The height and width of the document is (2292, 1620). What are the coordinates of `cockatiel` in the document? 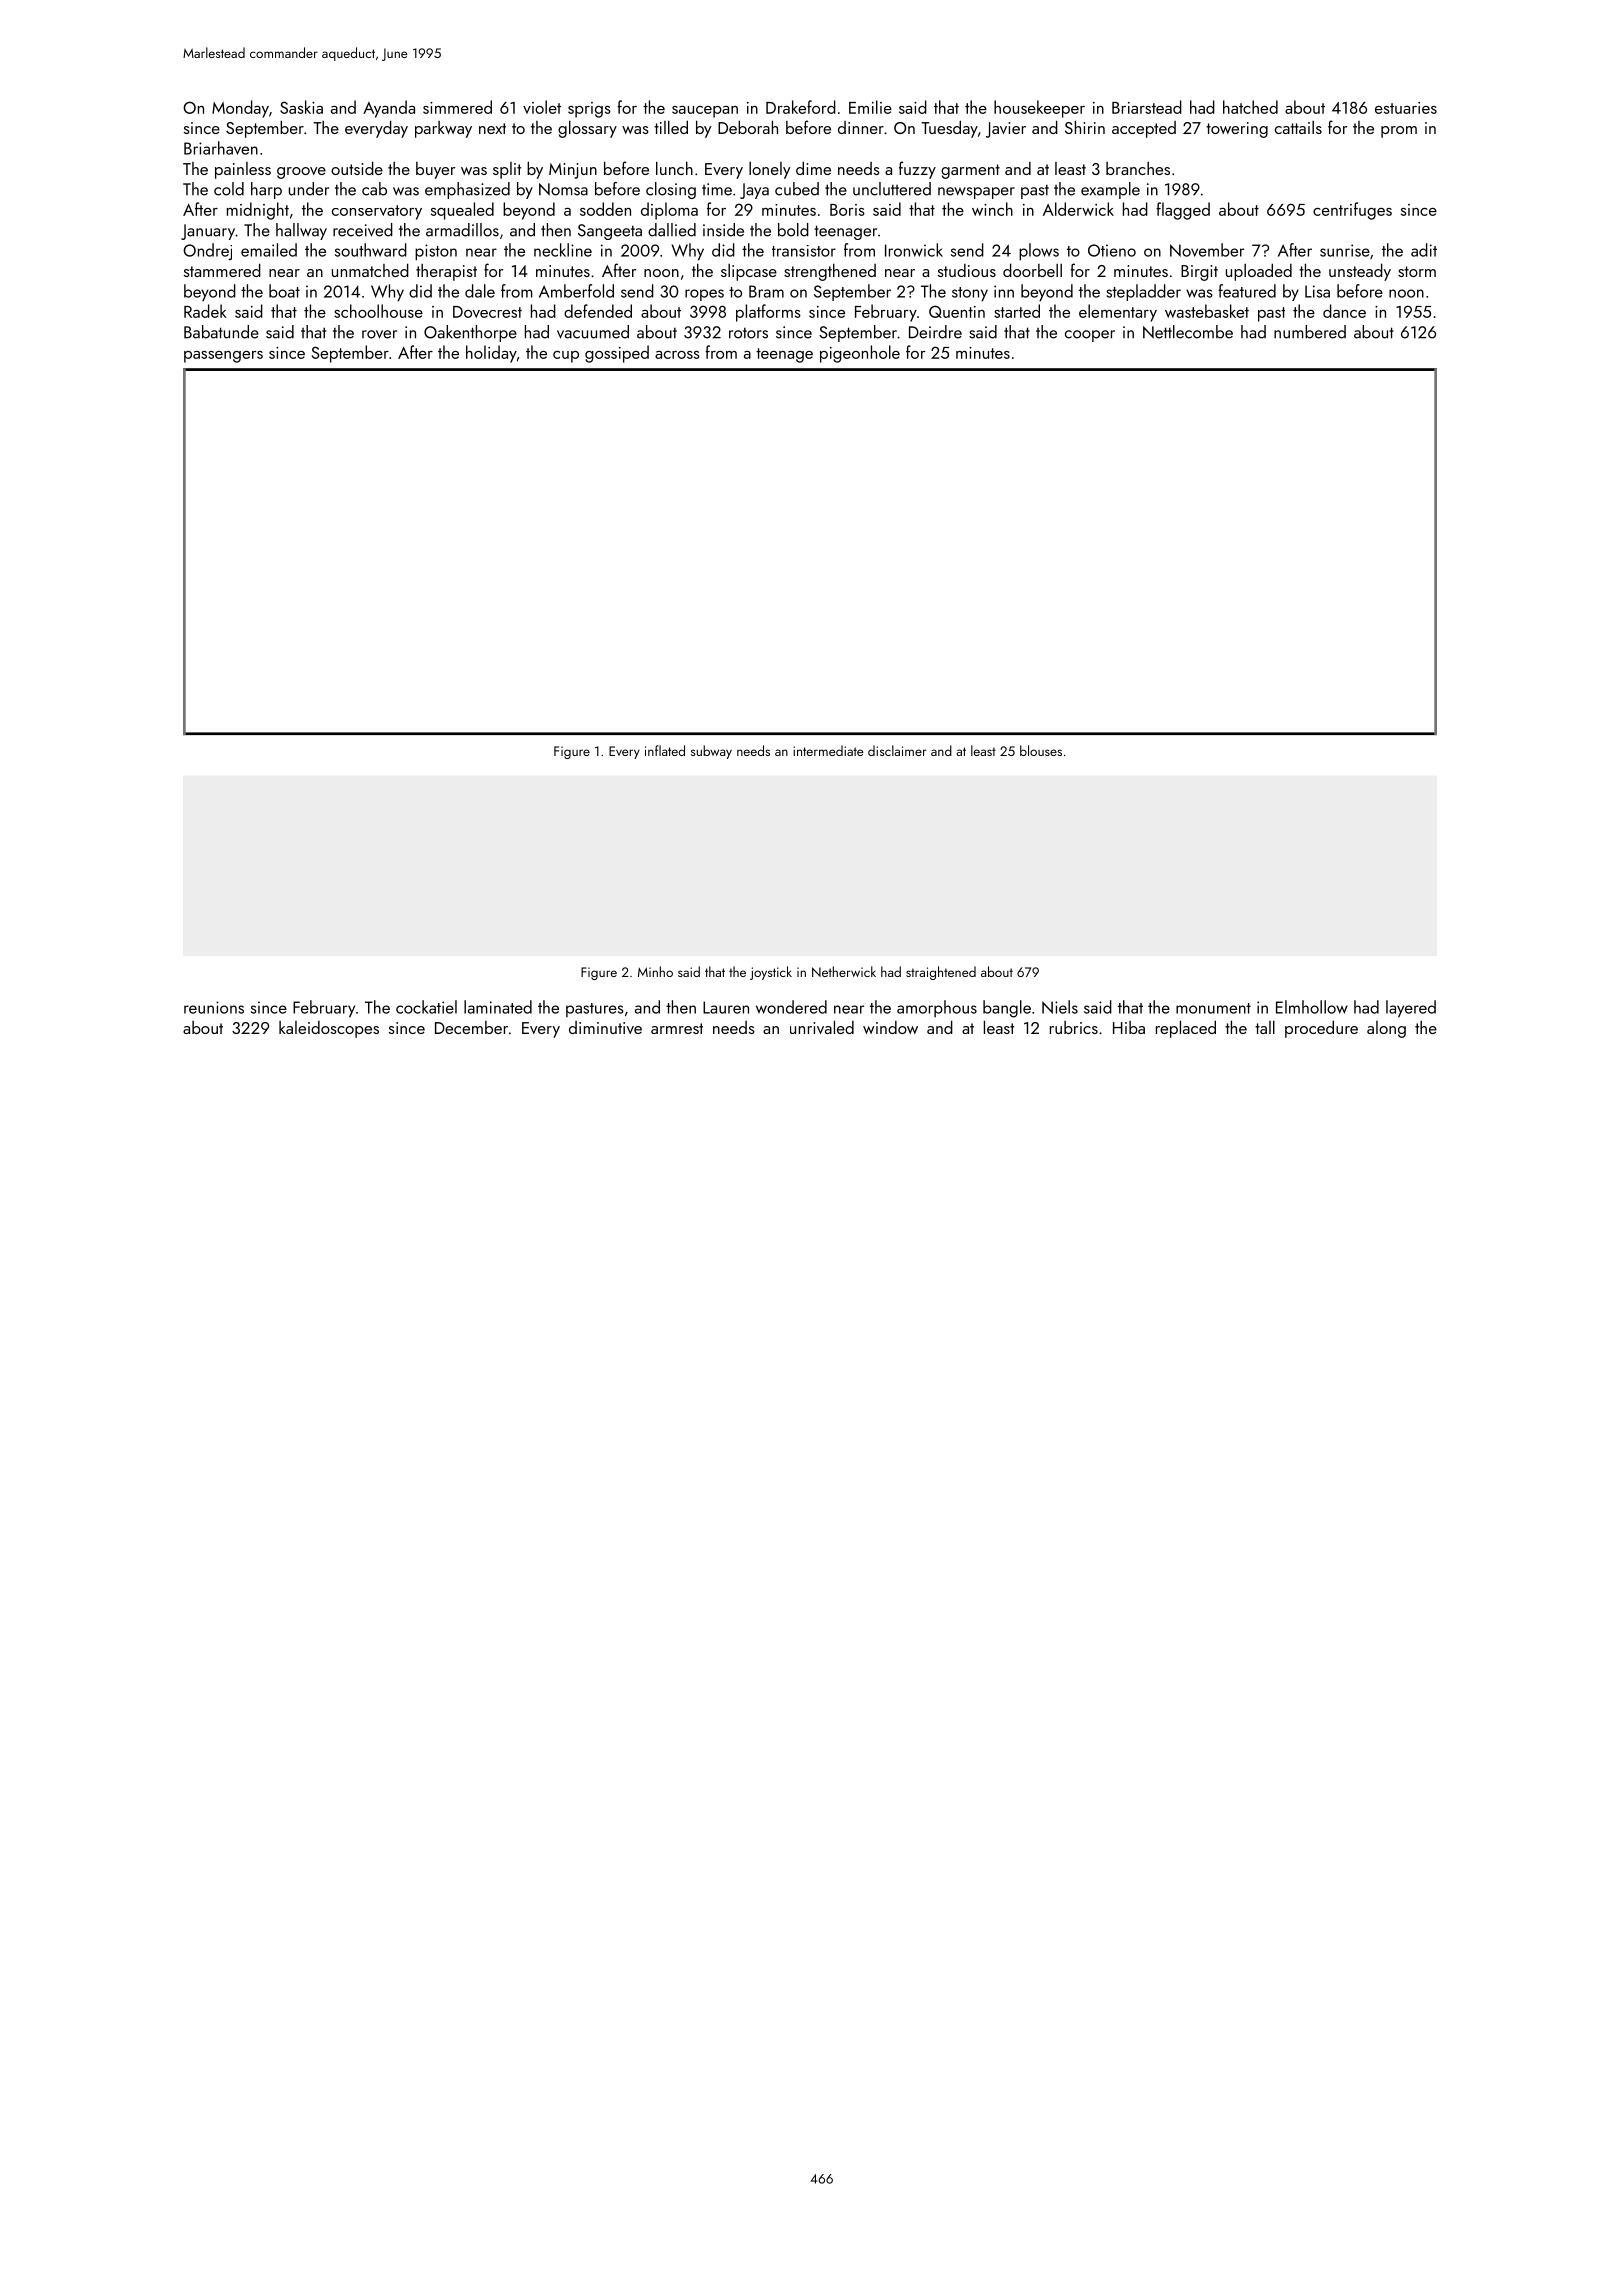 It's located at (426, 1007).
